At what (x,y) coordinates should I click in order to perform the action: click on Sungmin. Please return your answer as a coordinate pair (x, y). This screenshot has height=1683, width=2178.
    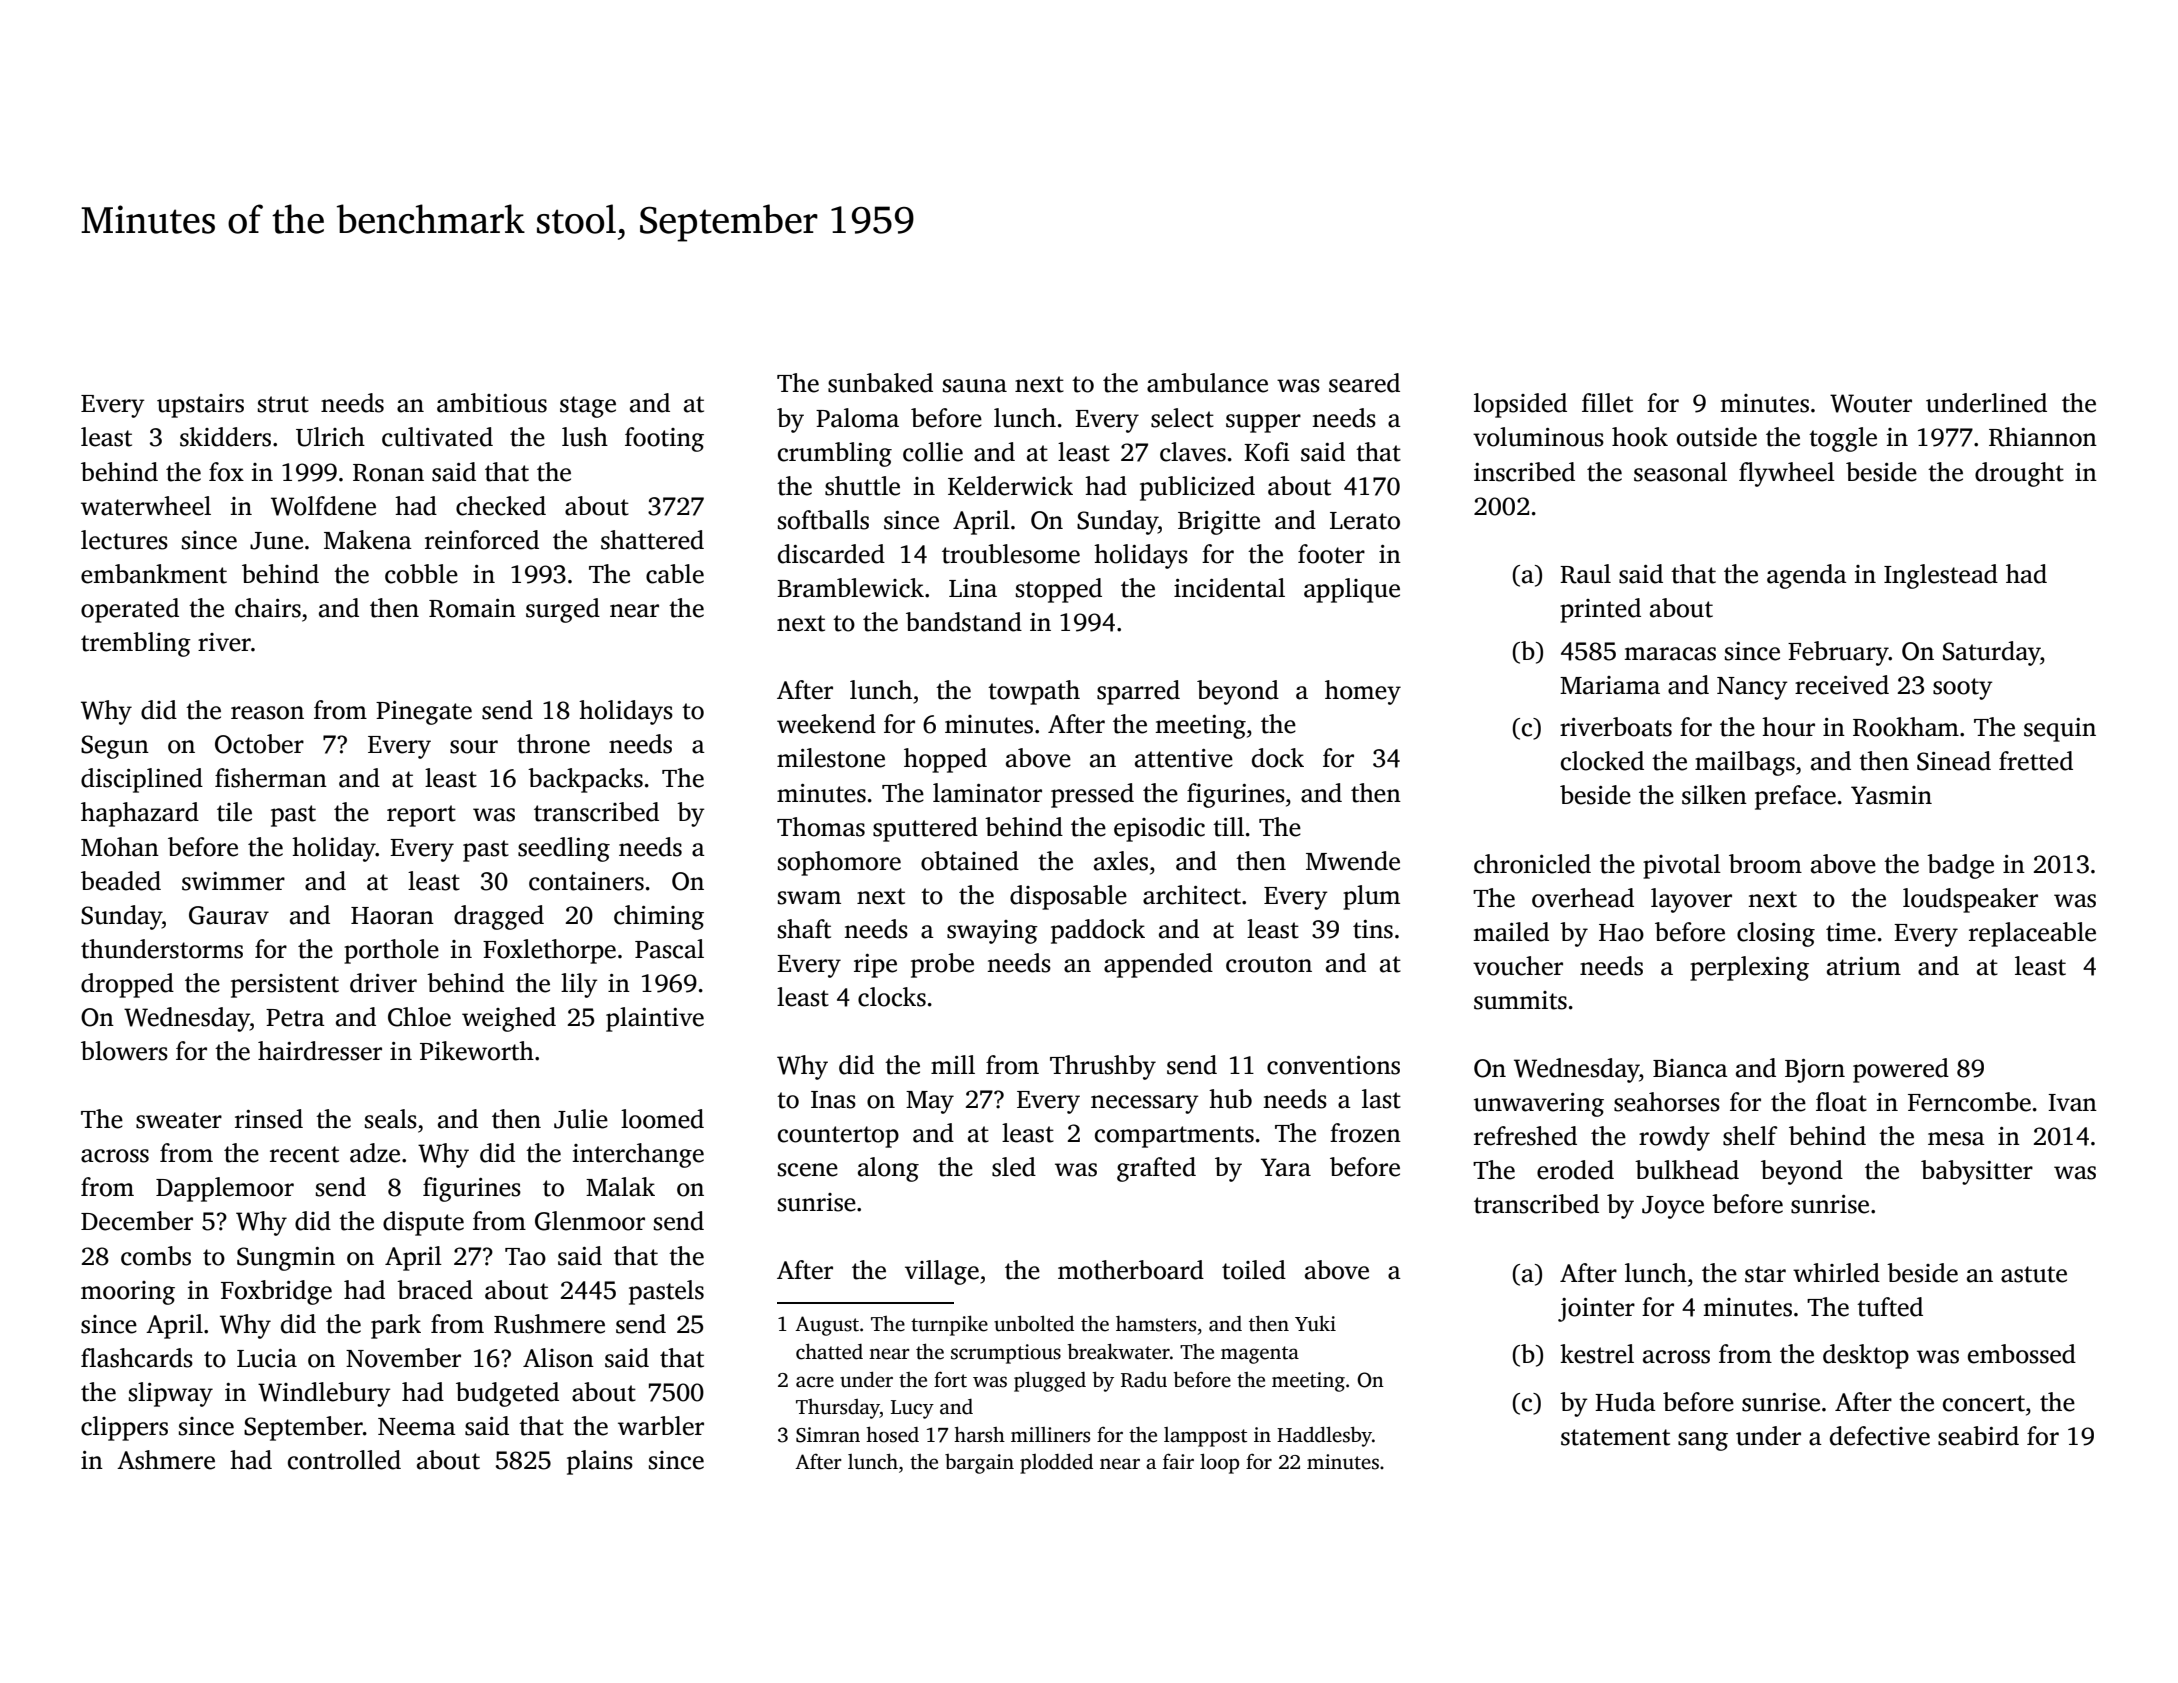
    Looking at the image, I should click on (286, 1259).
